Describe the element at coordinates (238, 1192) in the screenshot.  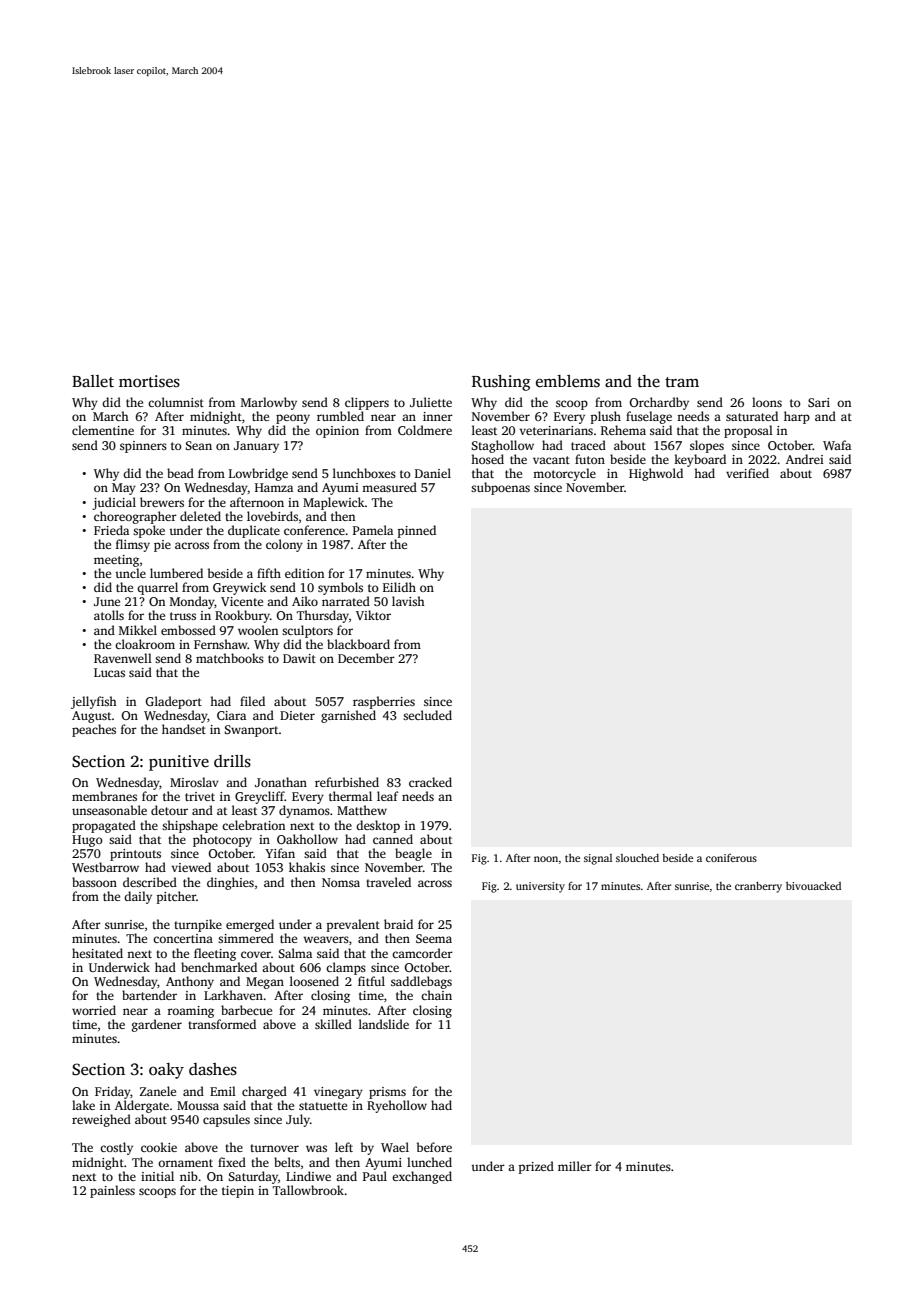
I see `tiepin` at that location.
